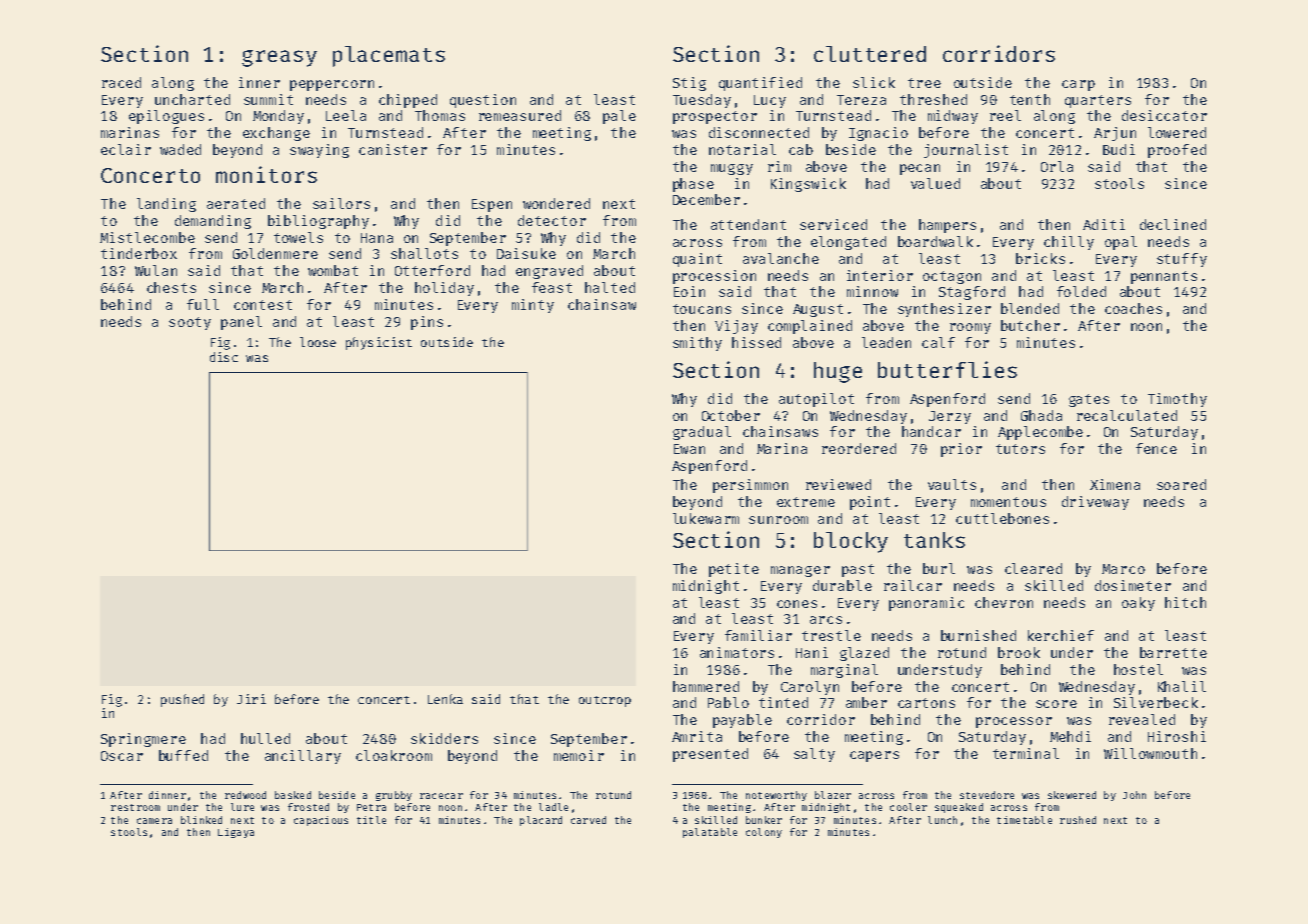  What do you see at coordinates (1173, 224) in the screenshot?
I see `declined` at bounding box center [1173, 224].
